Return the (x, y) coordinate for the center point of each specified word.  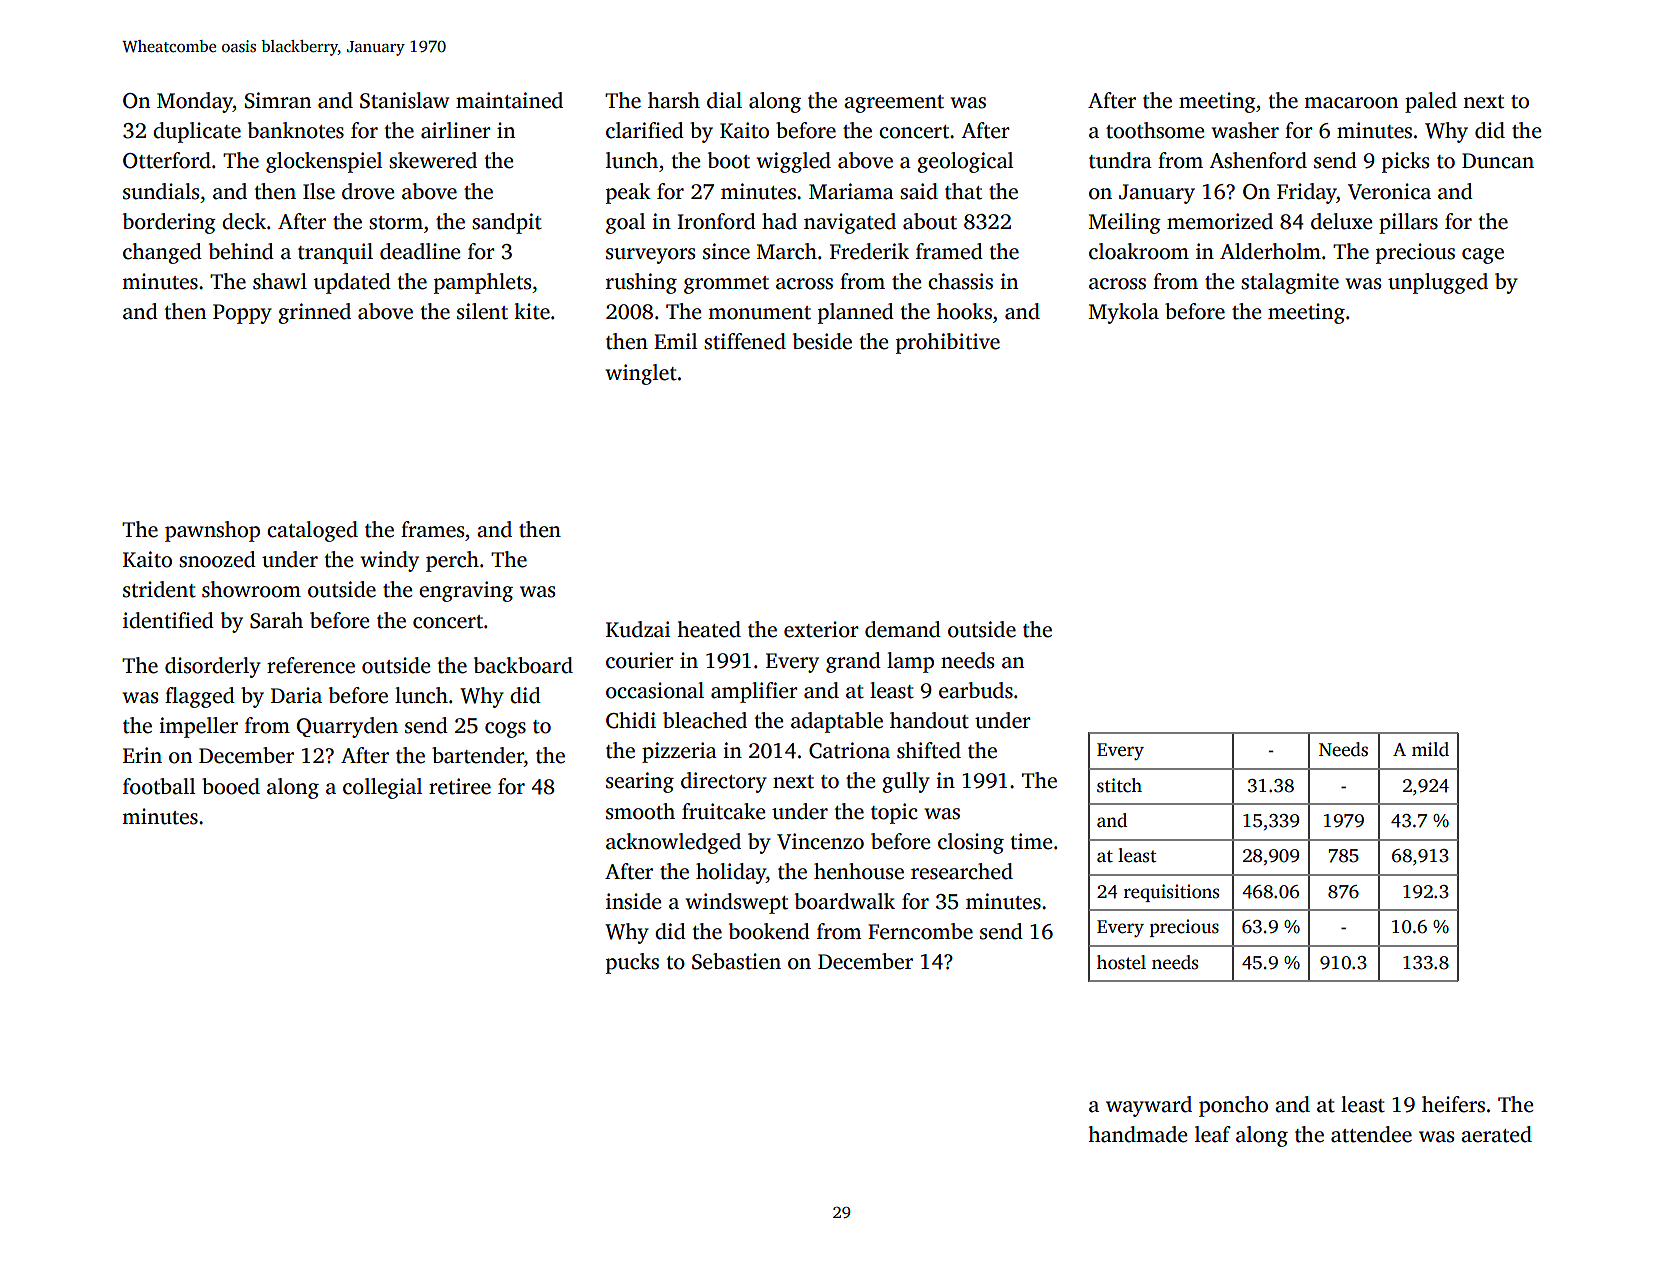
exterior (821, 629)
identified (168, 620)
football (159, 786)
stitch (1119, 785)
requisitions (1171, 893)
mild (1430, 749)
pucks (632, 963)
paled (1431, 102)
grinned (314, 313)
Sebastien (736, 961)
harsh (674, 100)
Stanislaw (404, 100)
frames (432, 529)
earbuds (976, 690)
